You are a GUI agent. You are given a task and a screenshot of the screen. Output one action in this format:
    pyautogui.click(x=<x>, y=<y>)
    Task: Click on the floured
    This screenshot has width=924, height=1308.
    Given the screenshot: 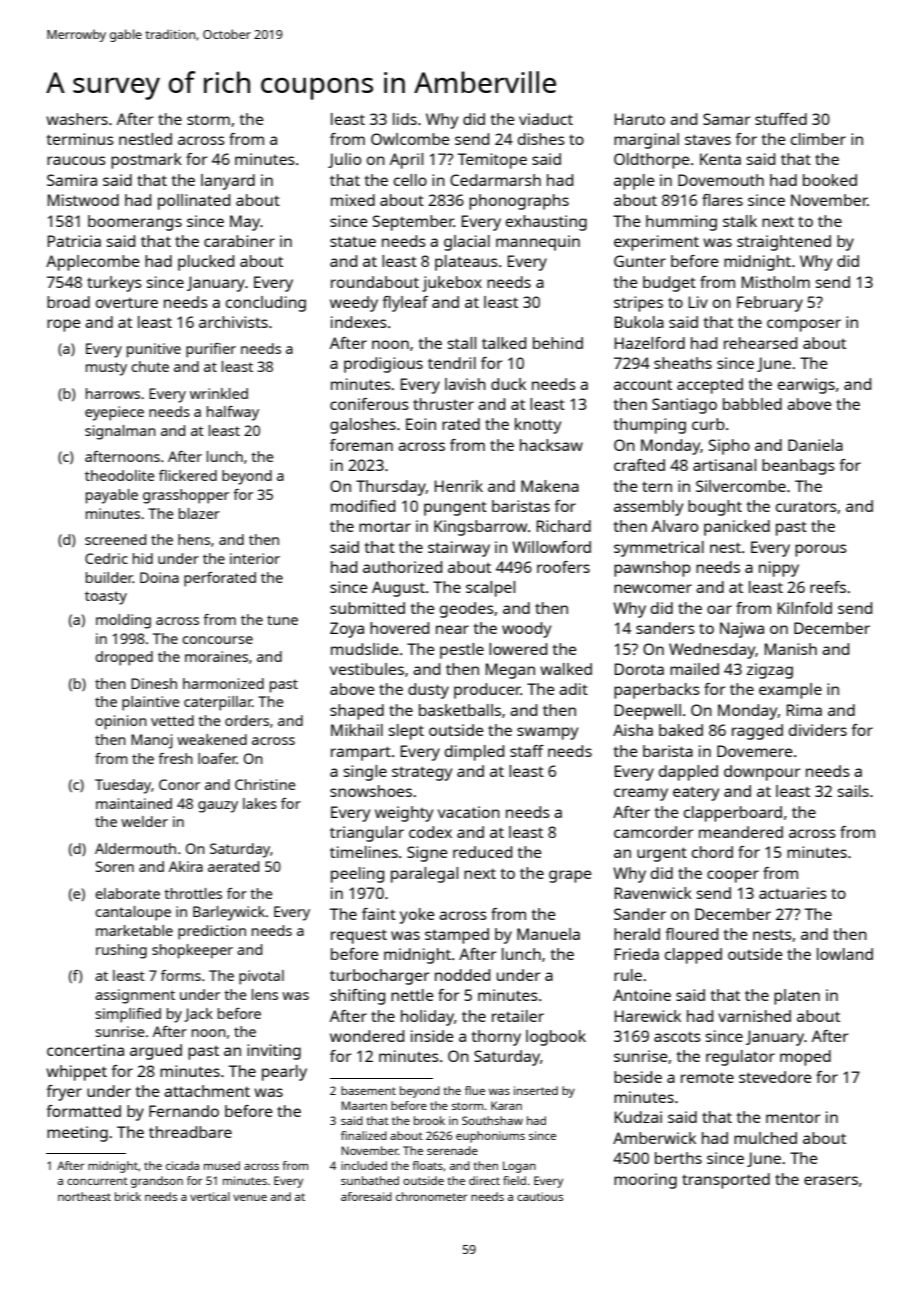 What is the action you would take?
    pyautogui.click(x=691, y=934)
